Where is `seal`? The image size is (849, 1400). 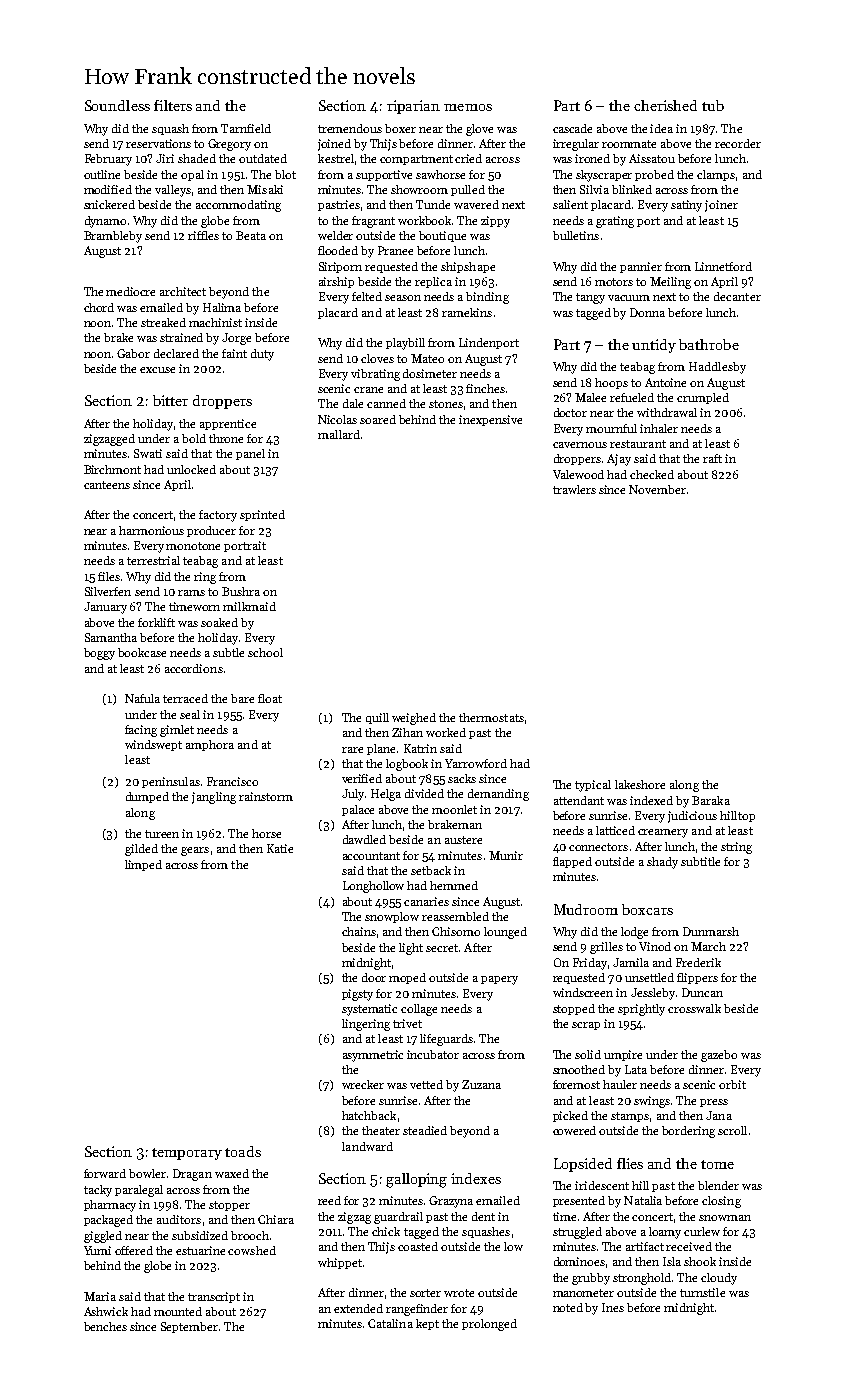 seal is located at coordinates (190, 714).
